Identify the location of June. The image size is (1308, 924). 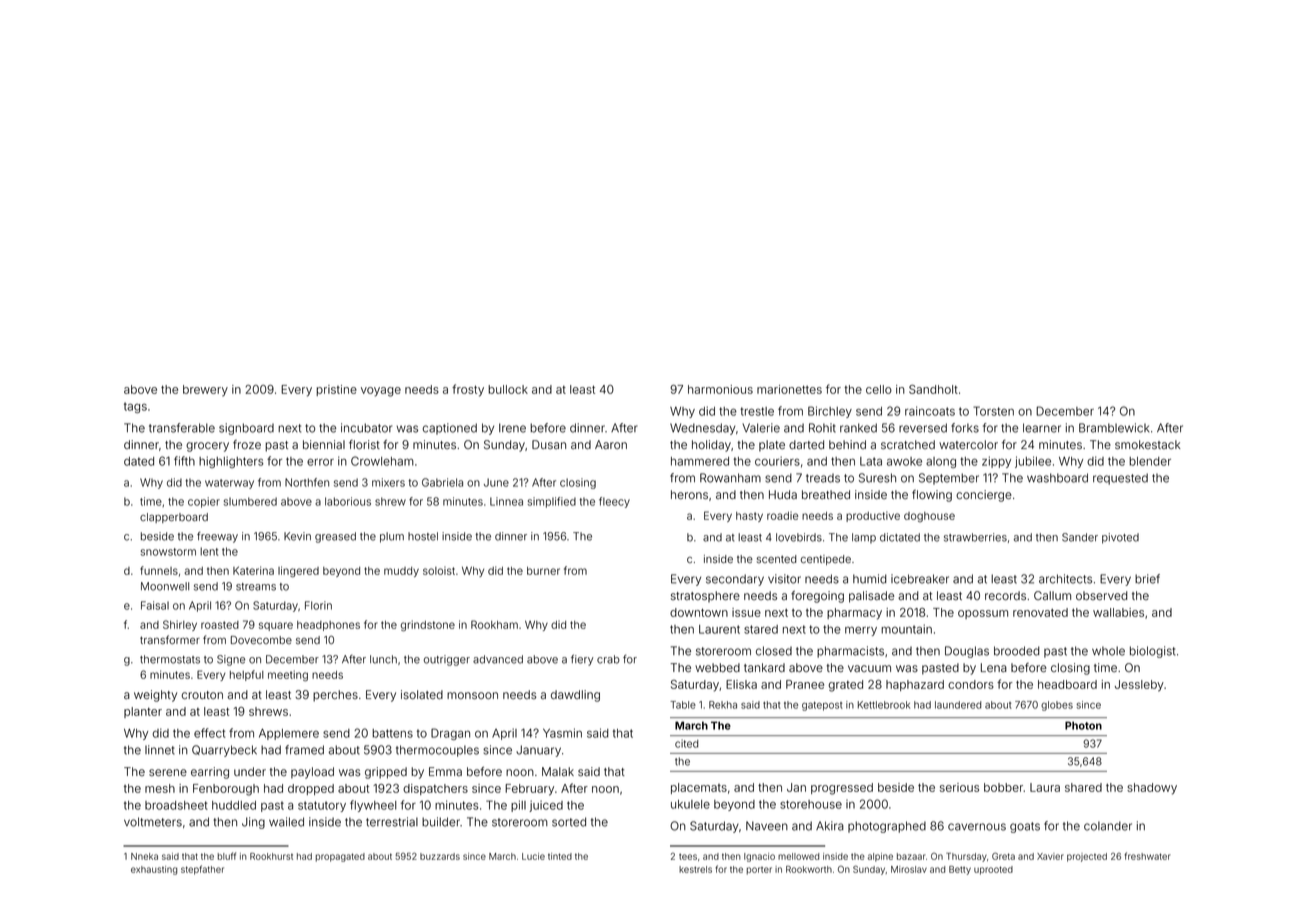
(496, 482).
